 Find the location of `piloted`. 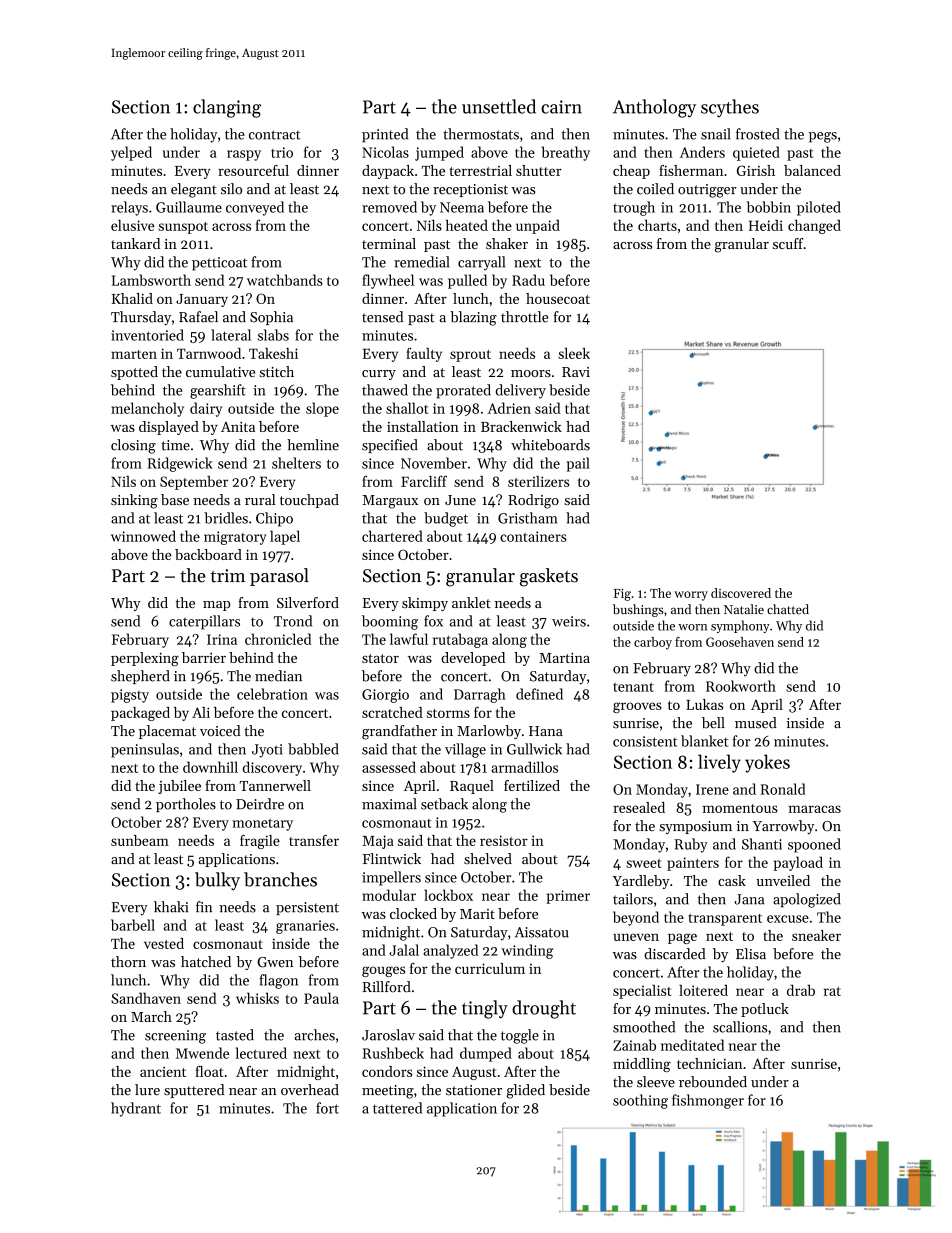

piloted is located at coordinates (819, 208).
